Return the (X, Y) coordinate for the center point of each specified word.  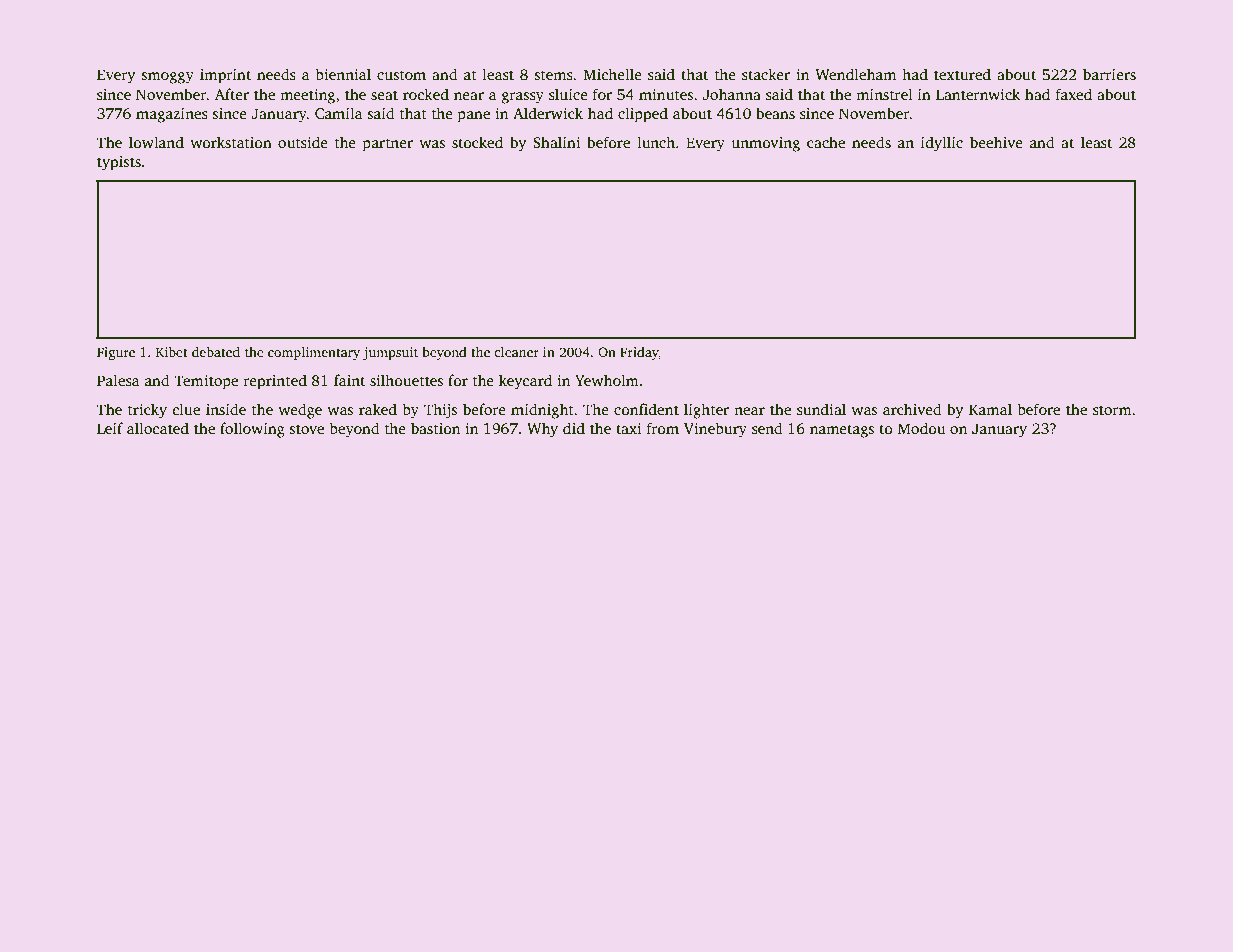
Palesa (118, 380)
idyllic (942, 144)
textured (962, 74)
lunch (656, 142)
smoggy (167, 78)
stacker (766, 74)
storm (1112, 410)
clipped (643, 115)
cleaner (516, 352)
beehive (996, 142)
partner (387, 145)
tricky (147, 411)
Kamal (990, 409)
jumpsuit (390, 353)
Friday (639, 353)
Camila (338, 113)
